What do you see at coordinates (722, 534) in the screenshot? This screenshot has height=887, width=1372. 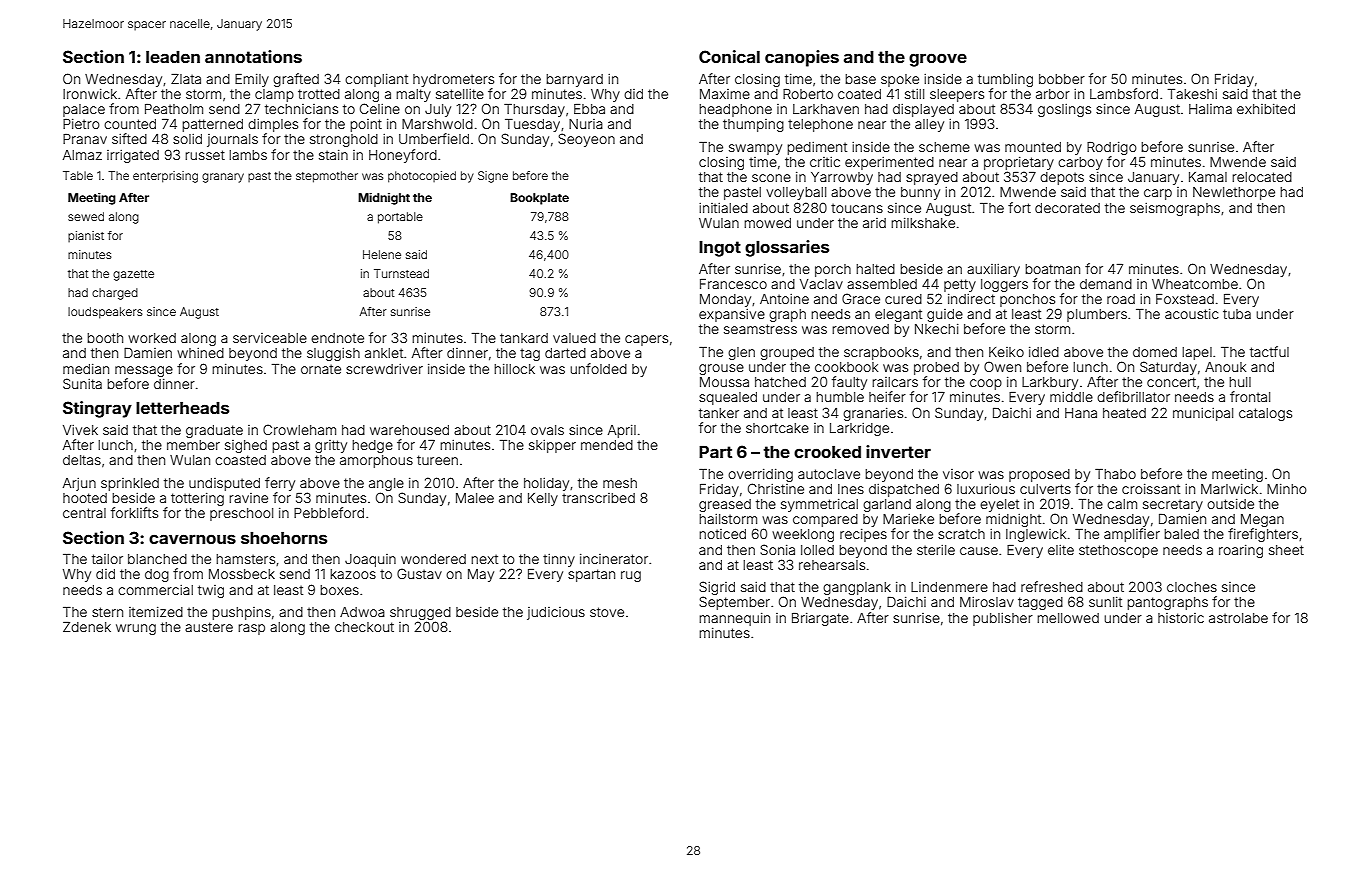 I see `noticed` at bounding box center [722, 534].
